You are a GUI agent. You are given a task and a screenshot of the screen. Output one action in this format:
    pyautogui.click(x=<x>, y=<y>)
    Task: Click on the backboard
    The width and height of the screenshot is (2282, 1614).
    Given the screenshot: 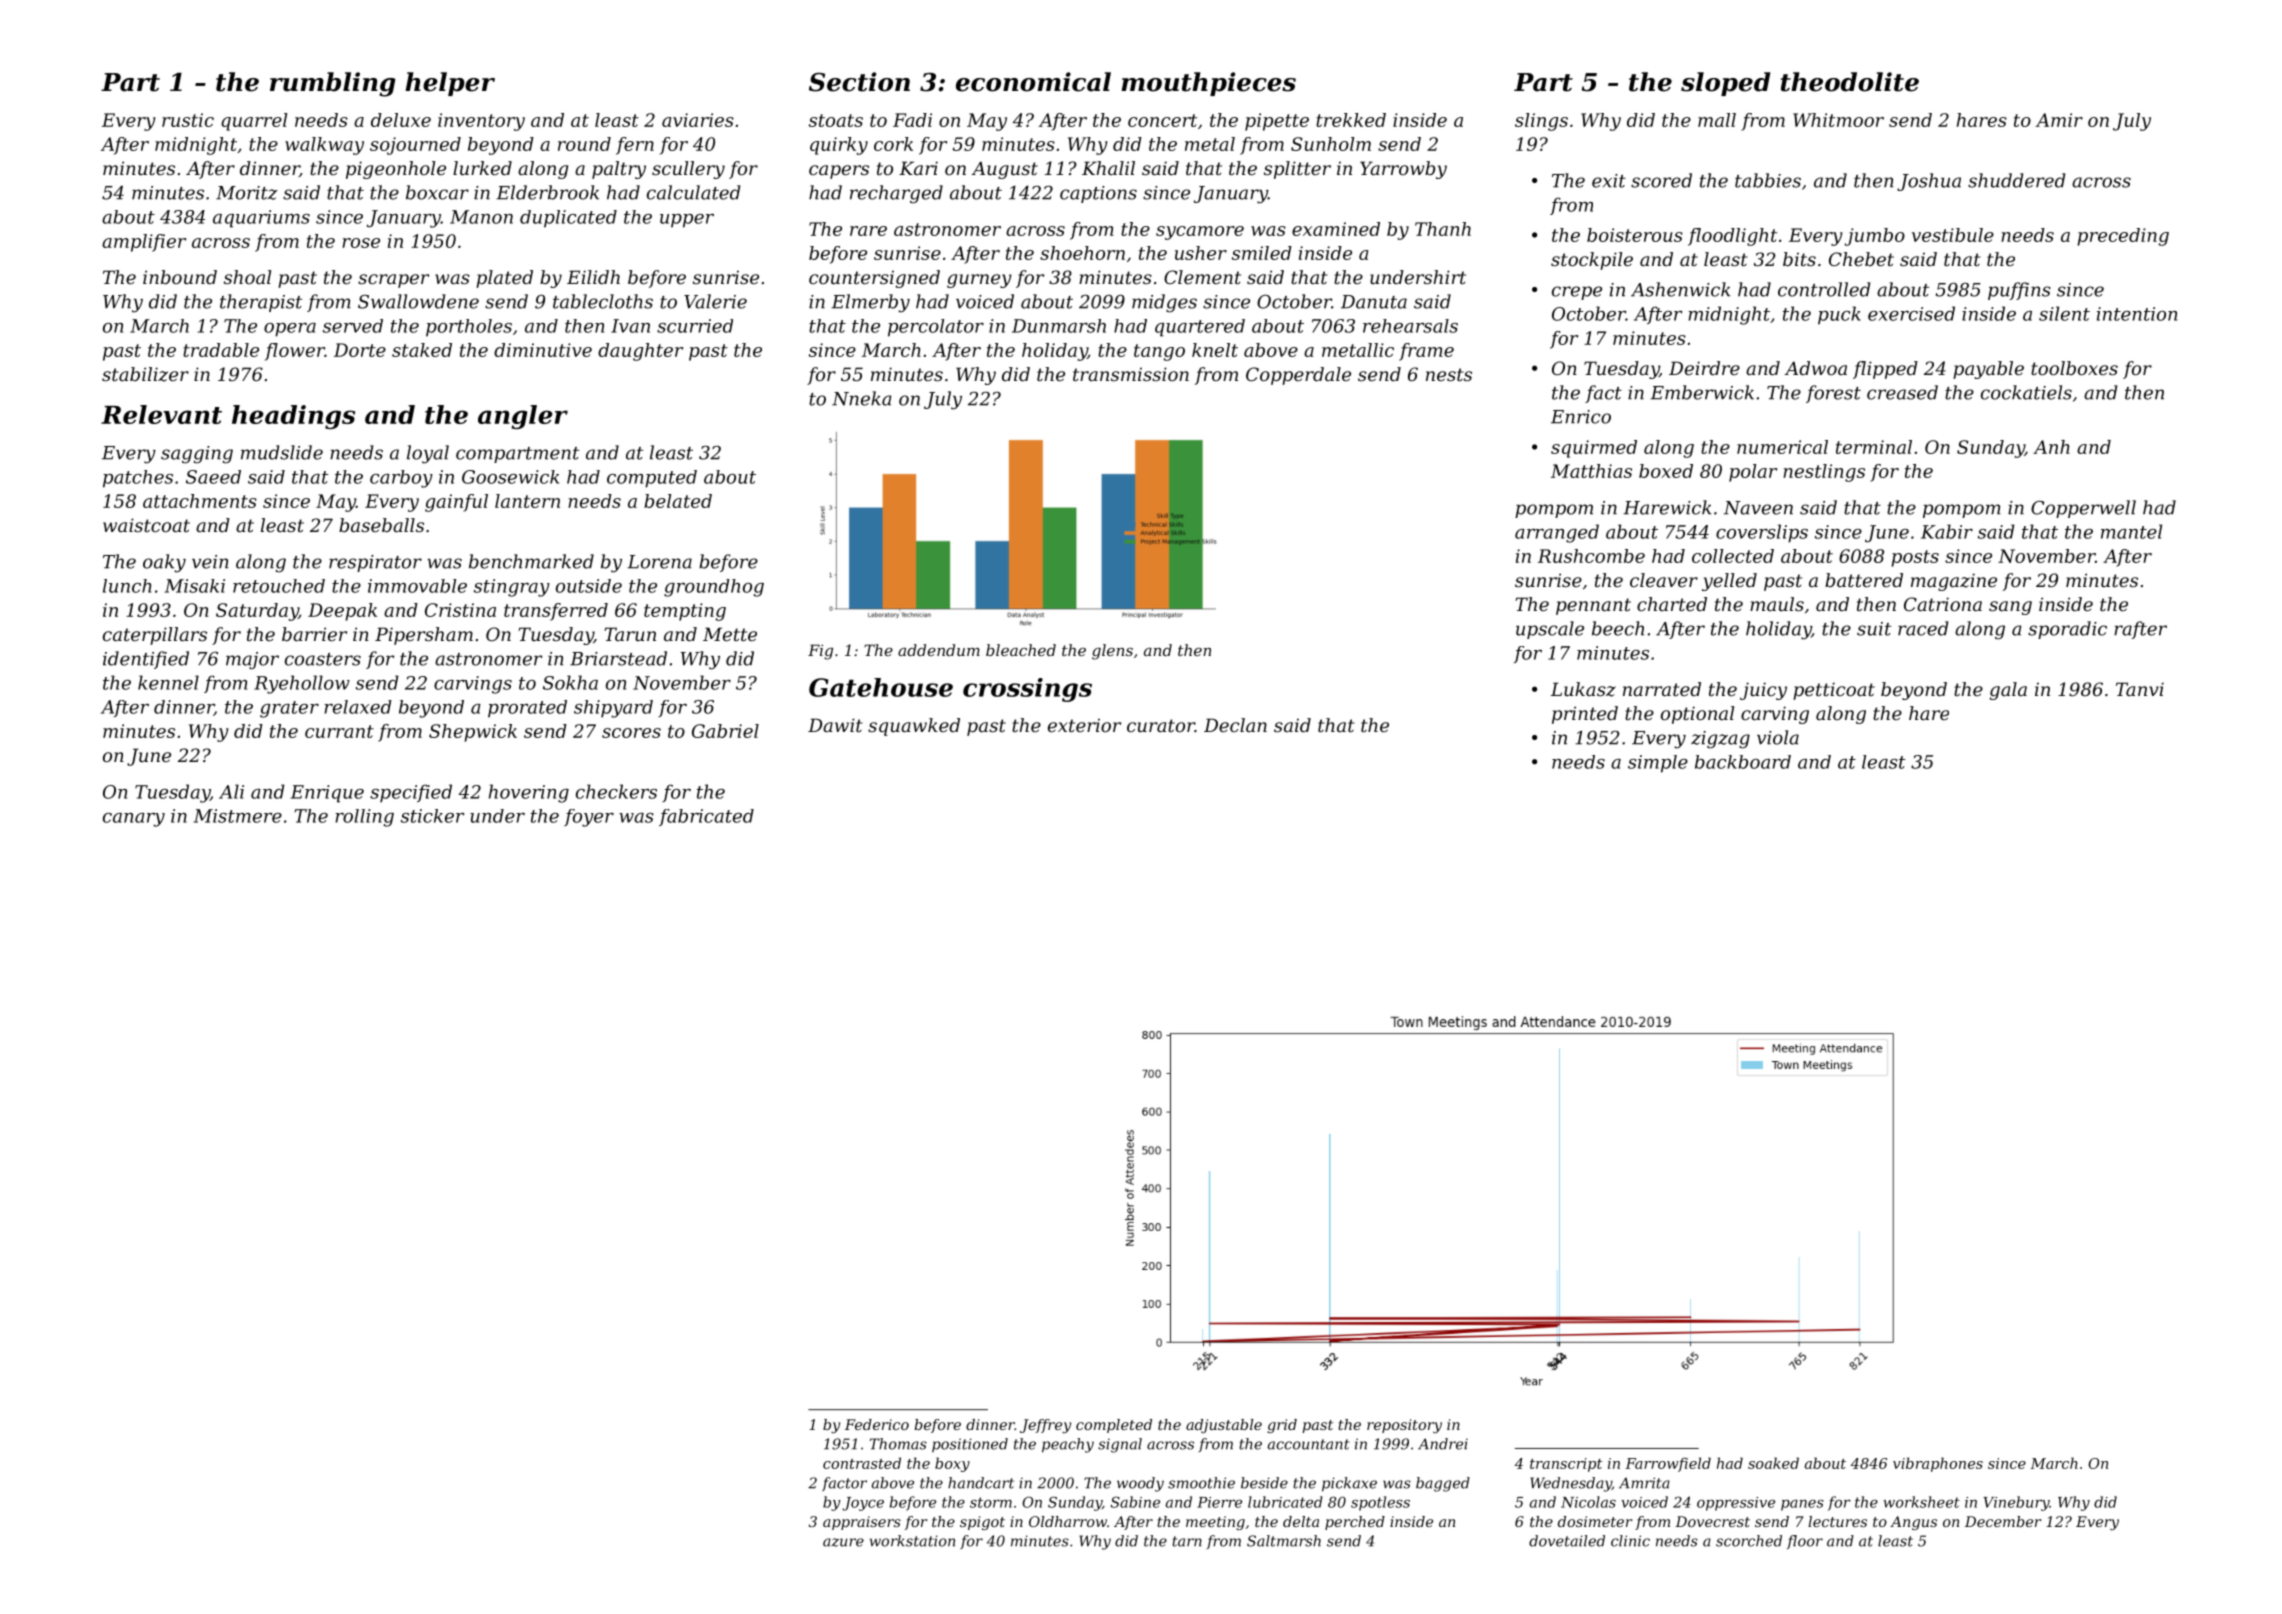 What is the action you would take?
    pyautogui.click(x=1743, y=762)
